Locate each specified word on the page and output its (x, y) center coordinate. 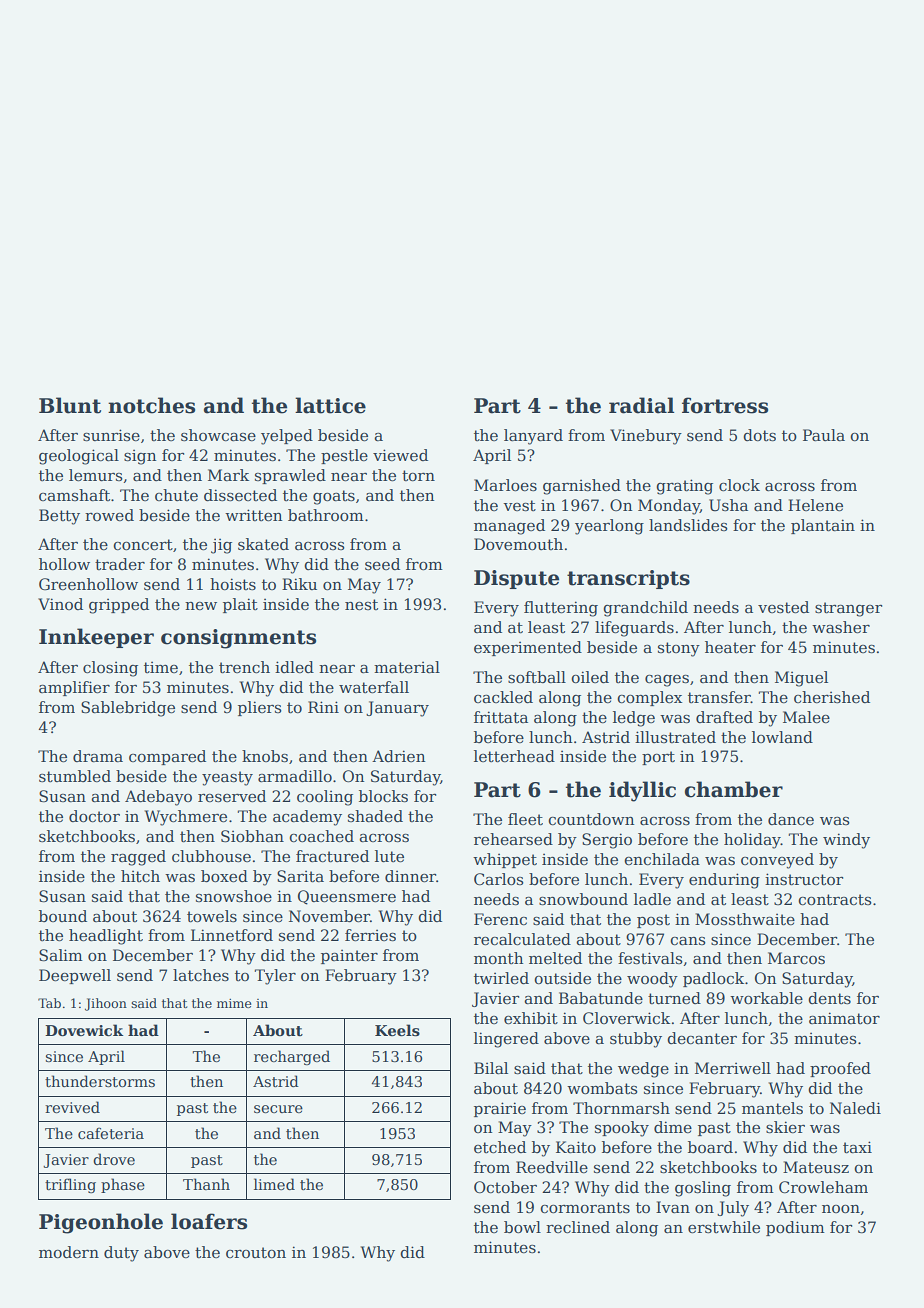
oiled (590, 677)
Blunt (70, 405)
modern (69, 1252)
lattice (330, 405)
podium (795, 1228)
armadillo (295, 776)
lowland (782, 737)
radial (641, 405)
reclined (578, 1227)
